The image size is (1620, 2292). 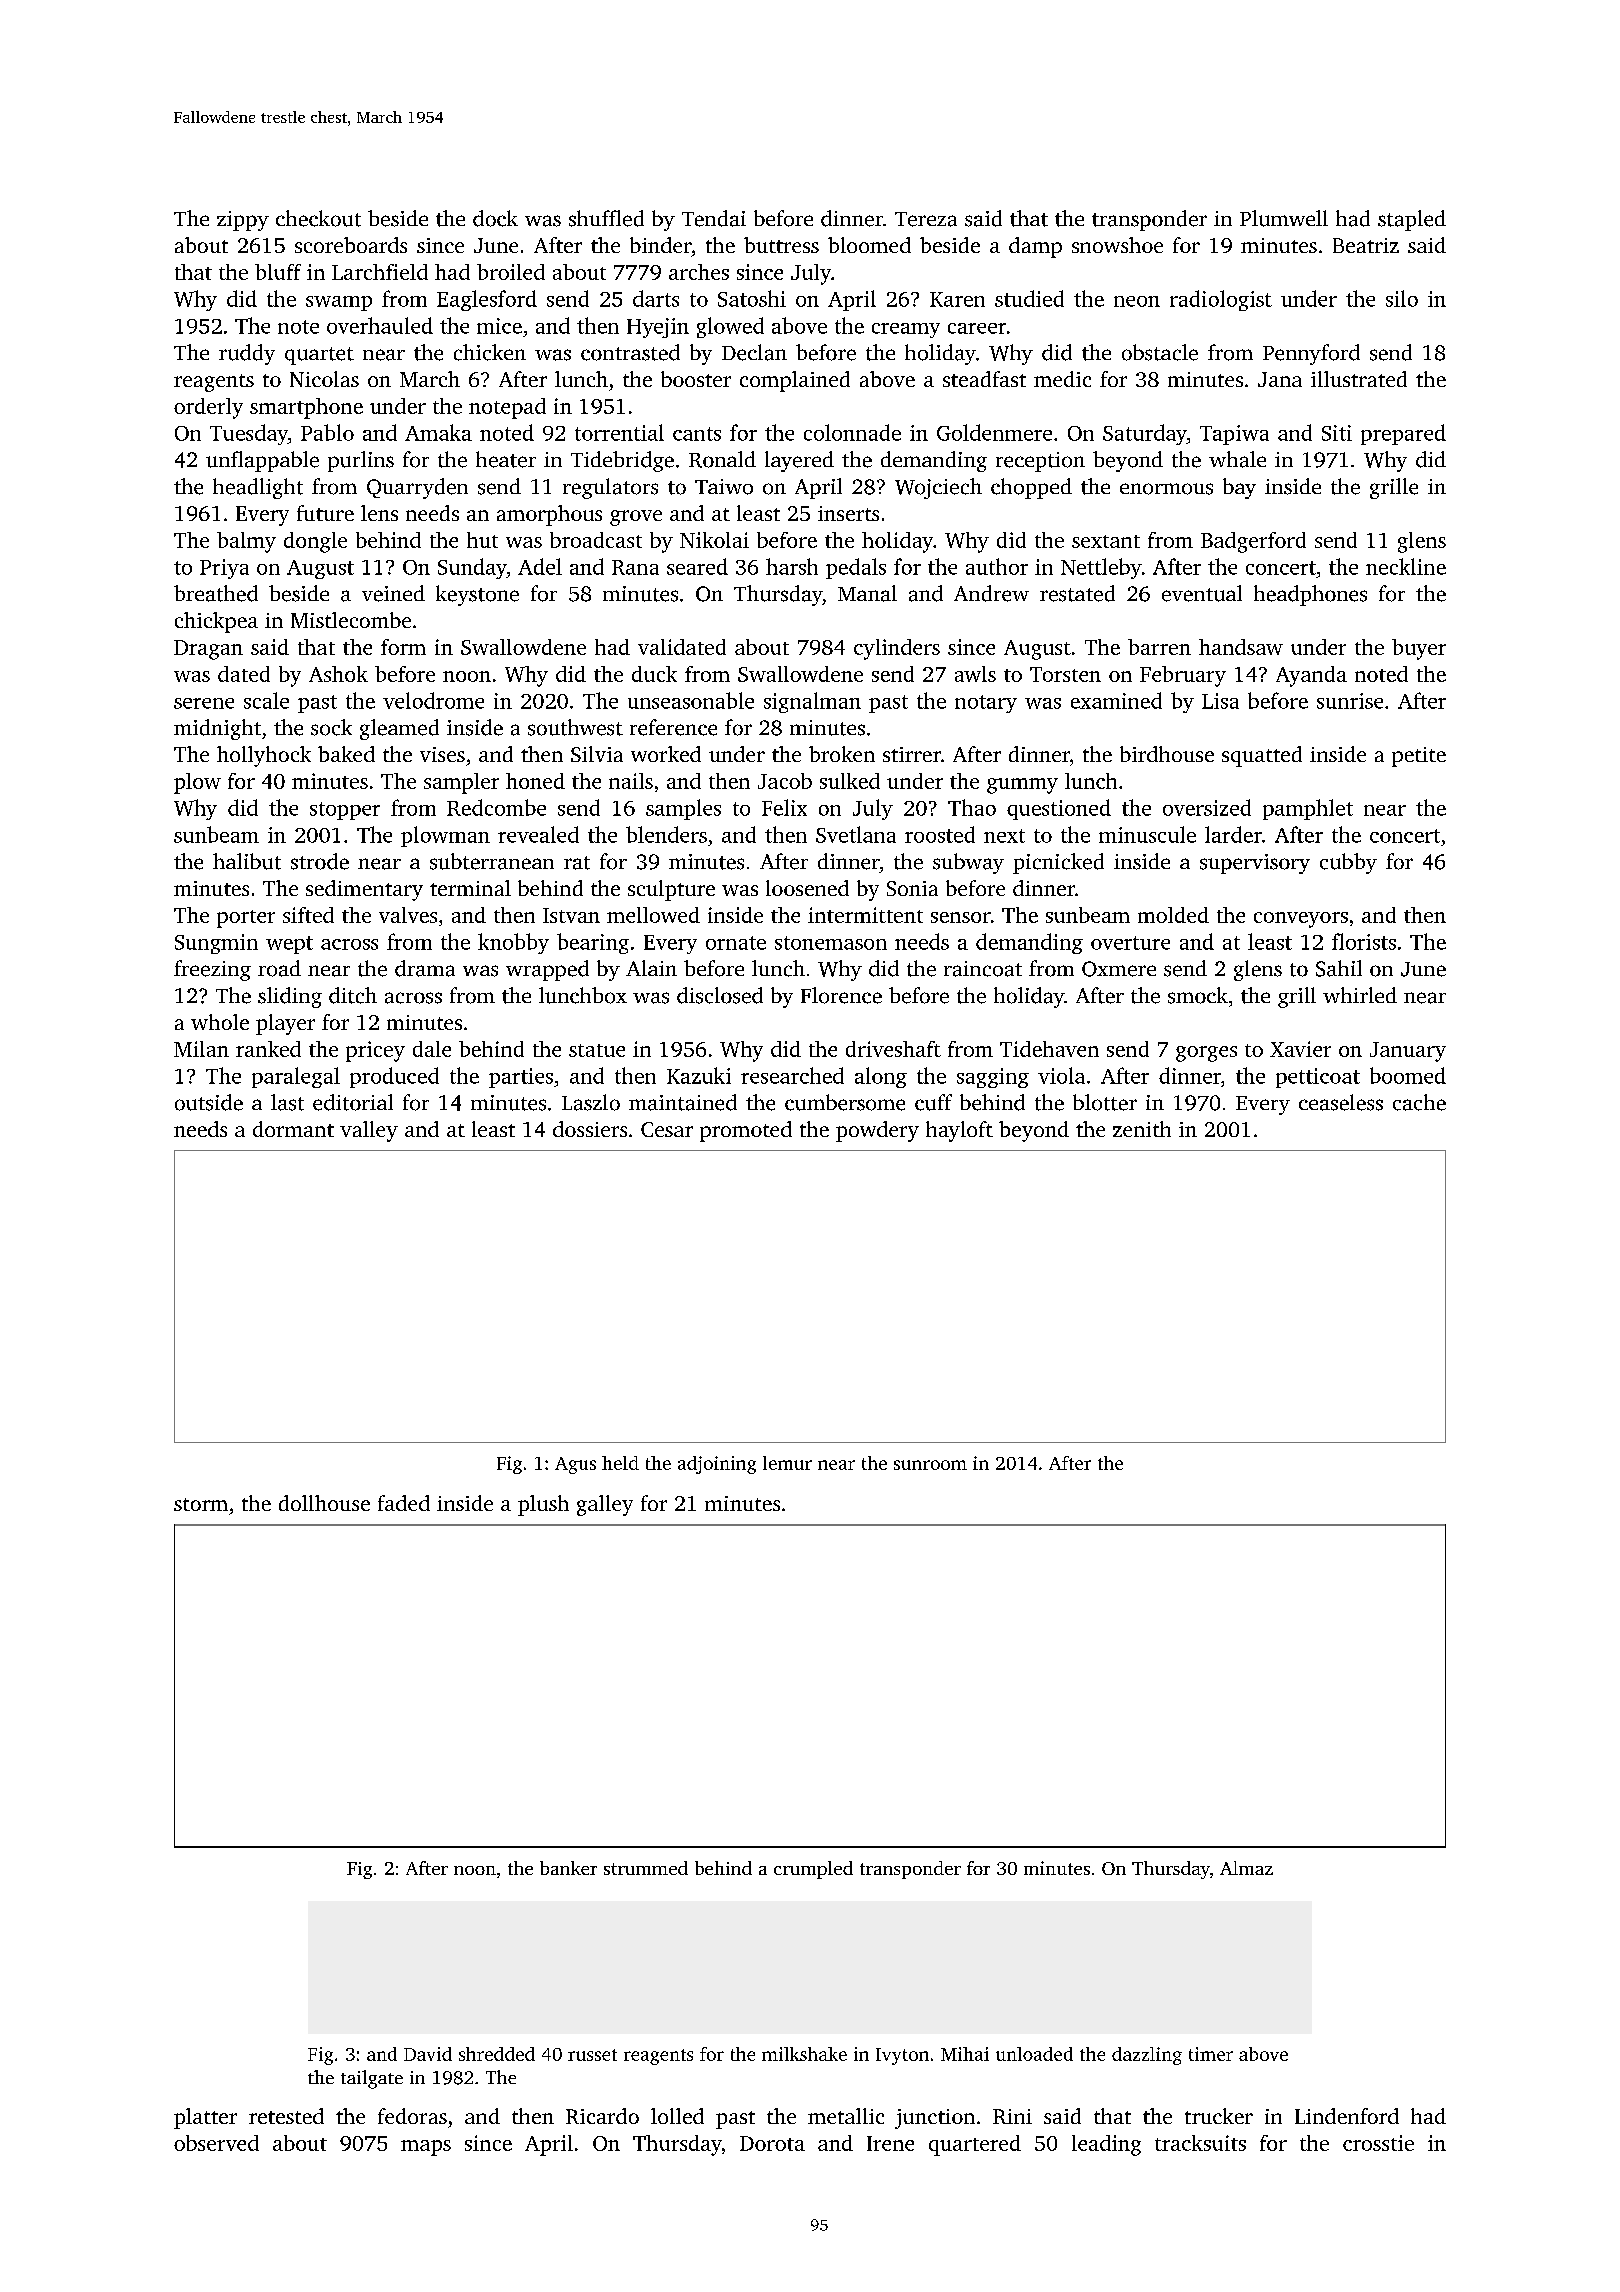 I want to click on hayloft, so click(x=959, y=1131).
